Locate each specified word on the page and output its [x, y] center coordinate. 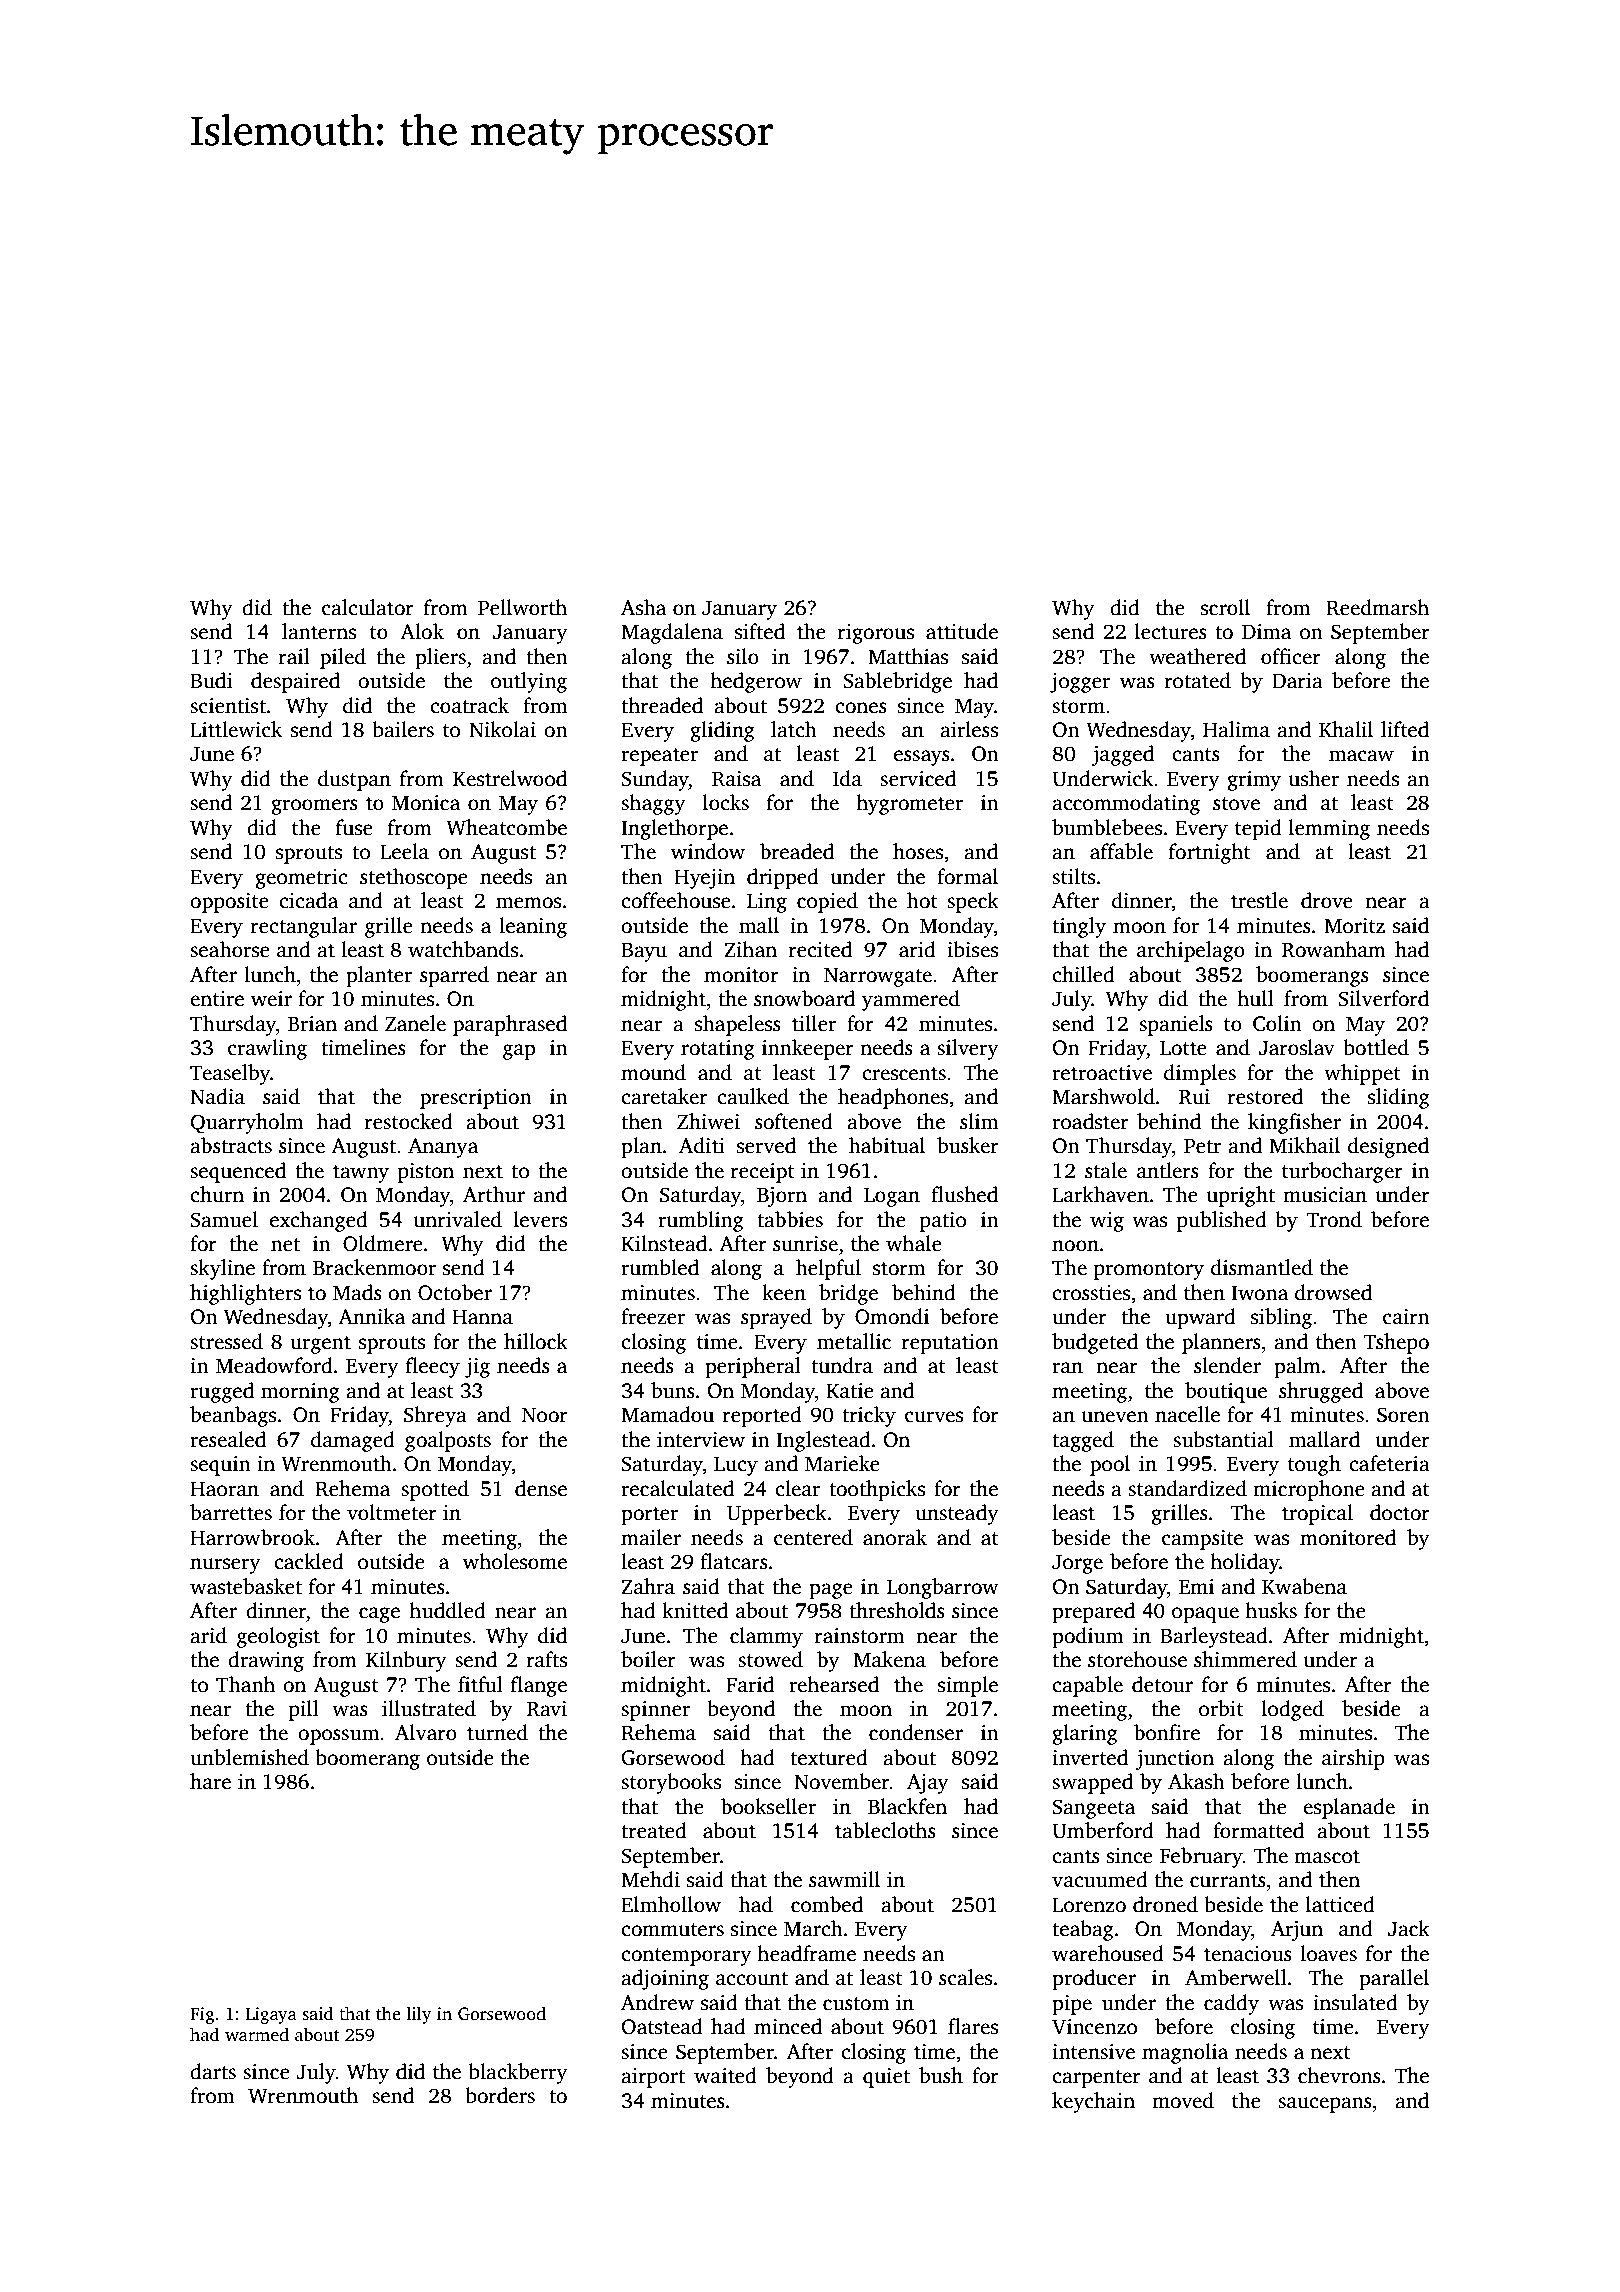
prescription [476, 1099]
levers [540, 1219]
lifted [1405, 729]
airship [1353, 1759]
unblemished [249, 1757]
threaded [662, 705]
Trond [1334, 1219]
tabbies [790, 1219]
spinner [655, 1711]
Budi [211, 680]
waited [725, 2075]
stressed [226, 1341]
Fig [202, 2015]
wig [1107, 1222]
